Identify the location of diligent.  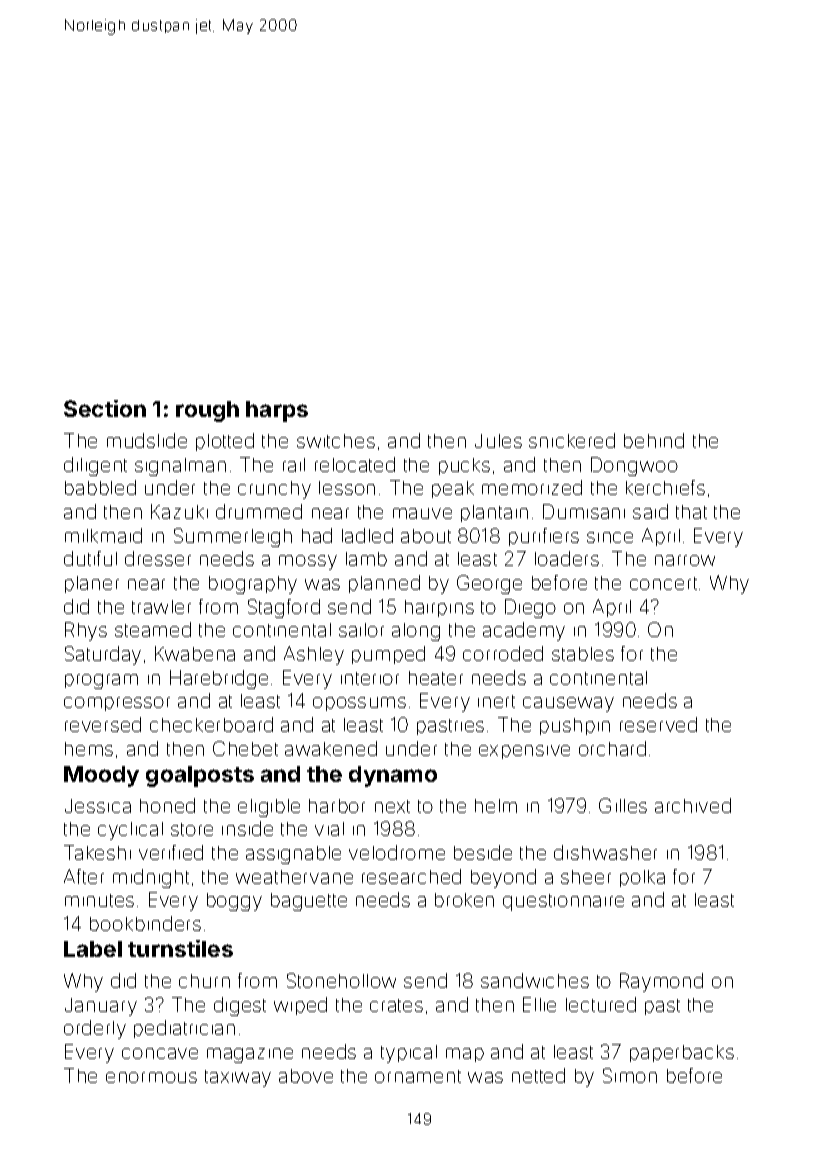
(95, 466).
